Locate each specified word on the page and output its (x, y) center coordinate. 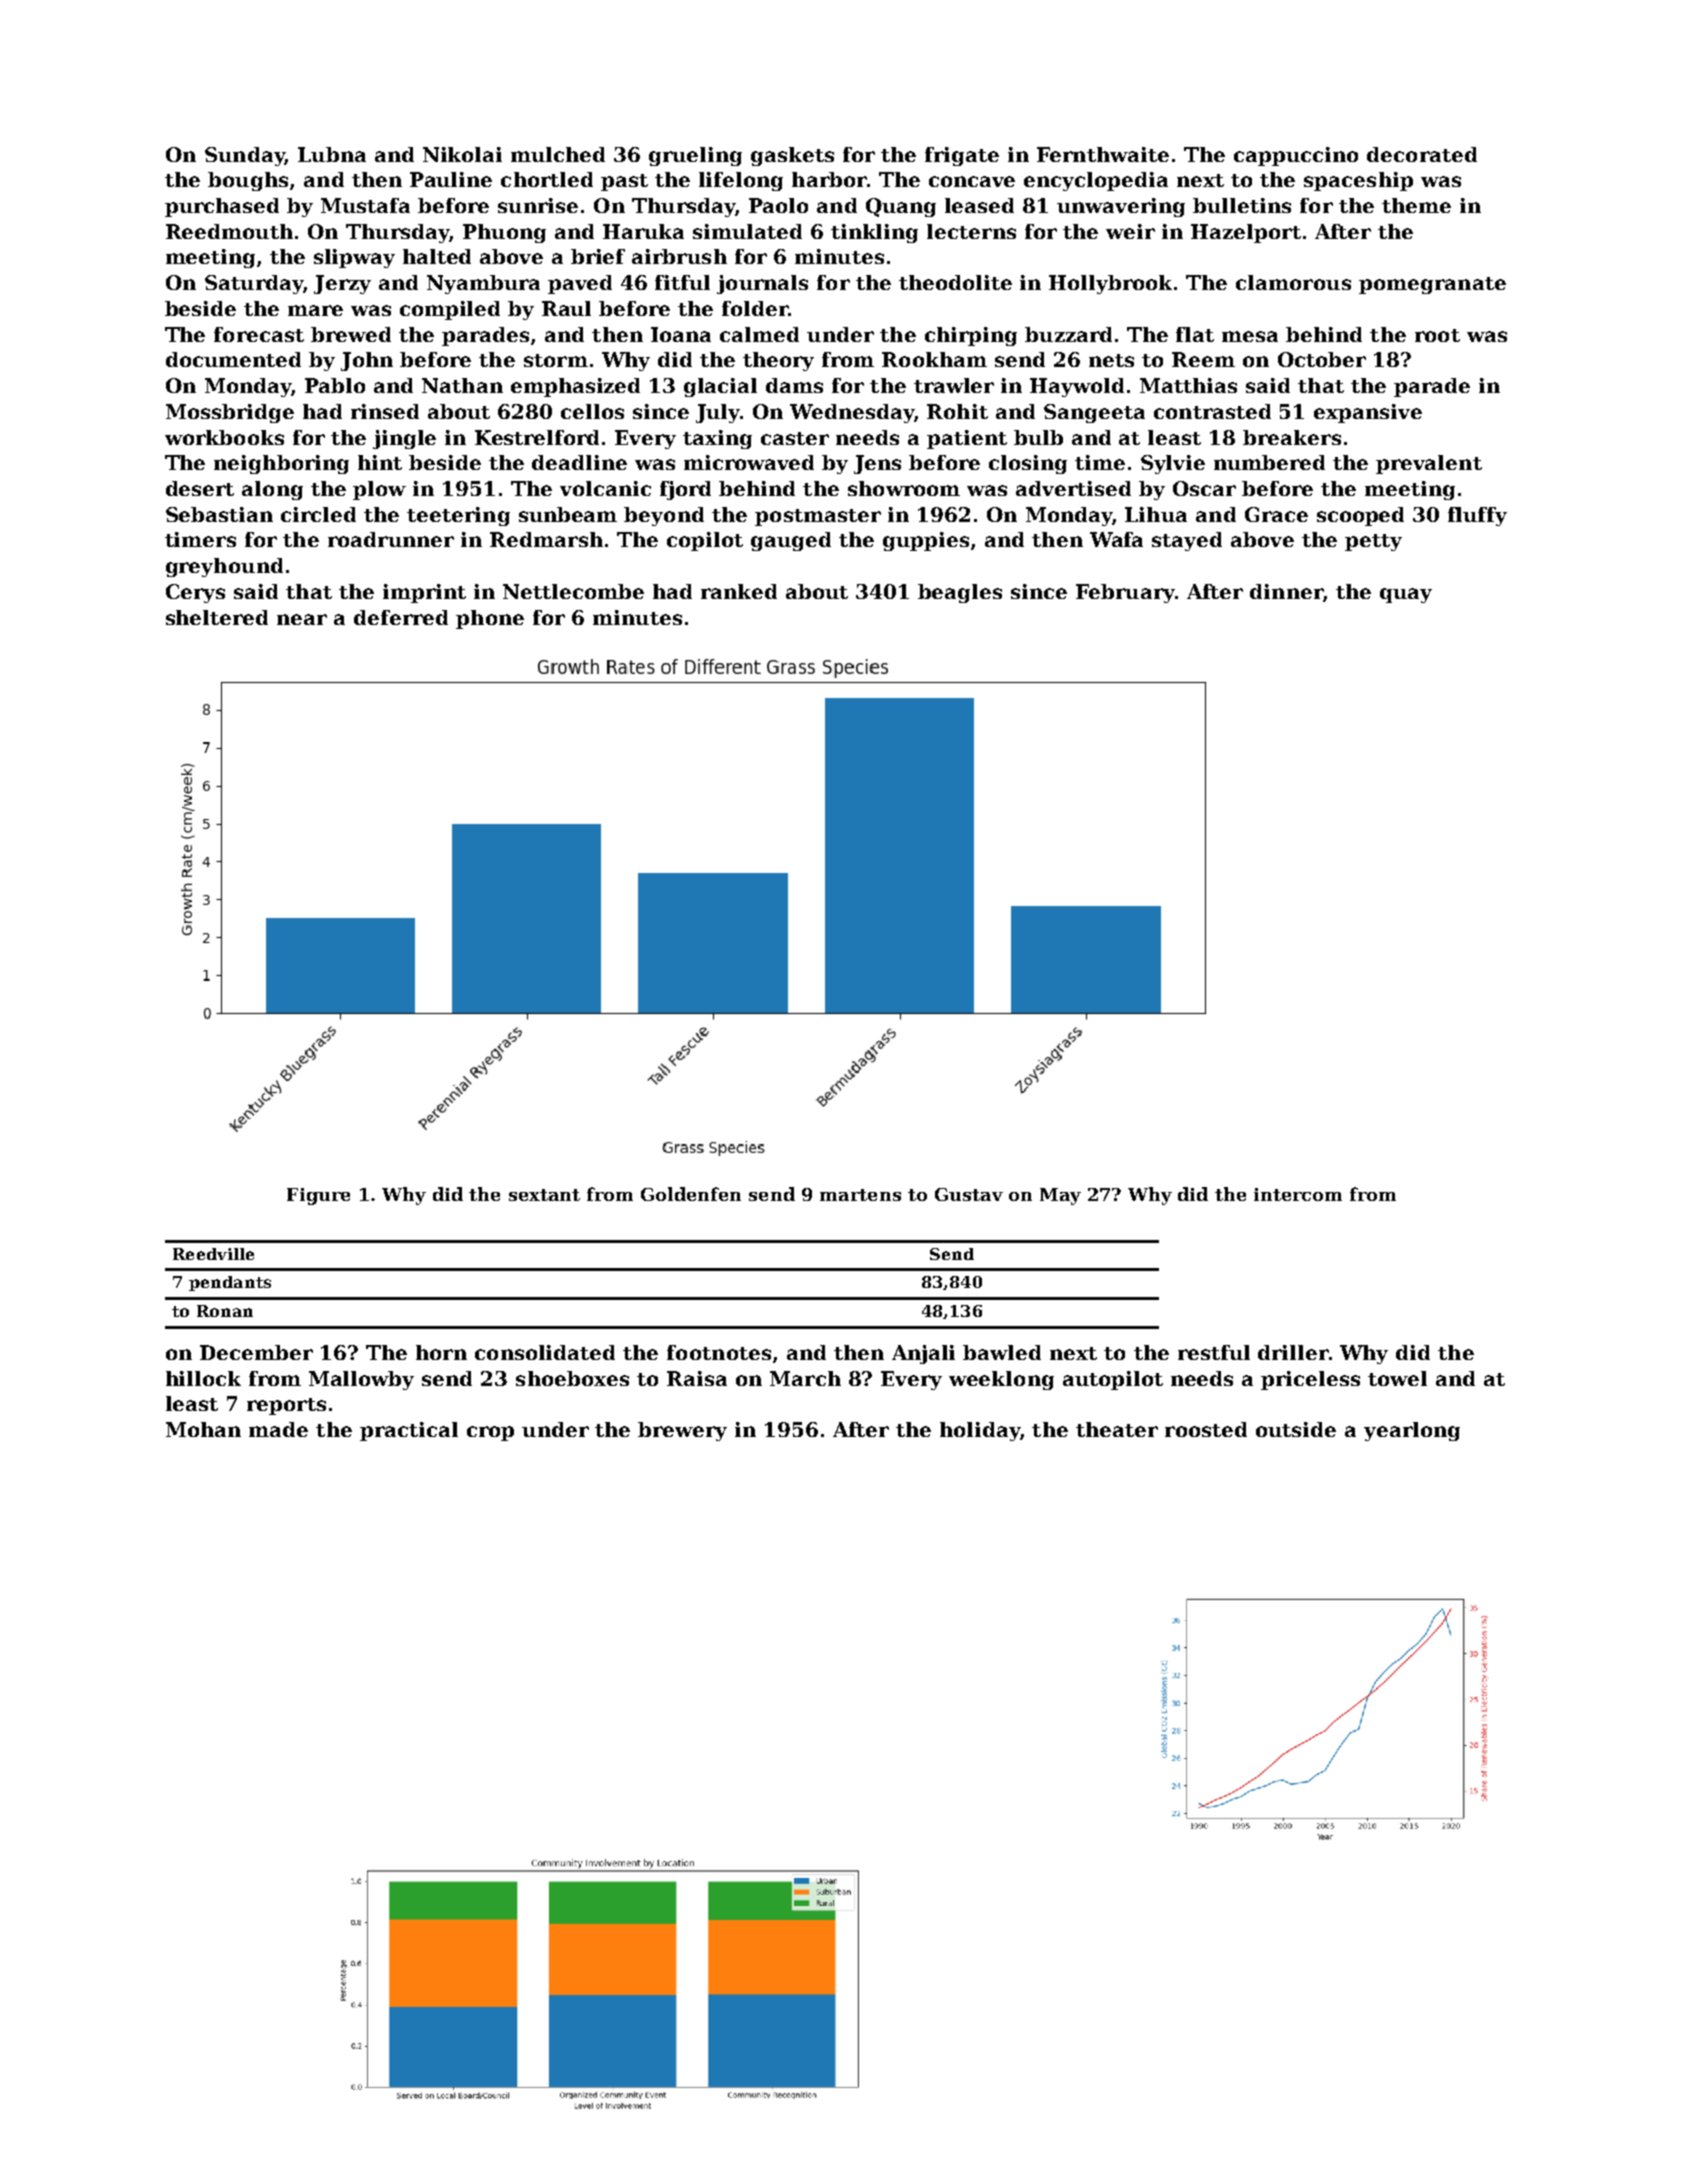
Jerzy (342, 284)
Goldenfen (691, 1194)
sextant (544, 1195)
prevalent (1429, 464)
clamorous (1293, 282)
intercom (1298, 1194)
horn (441, 1352)
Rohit (957, 411)
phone (490, 619)
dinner (1286, 591)
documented (233, 359)
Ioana (681, 334)
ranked (739, 591)
